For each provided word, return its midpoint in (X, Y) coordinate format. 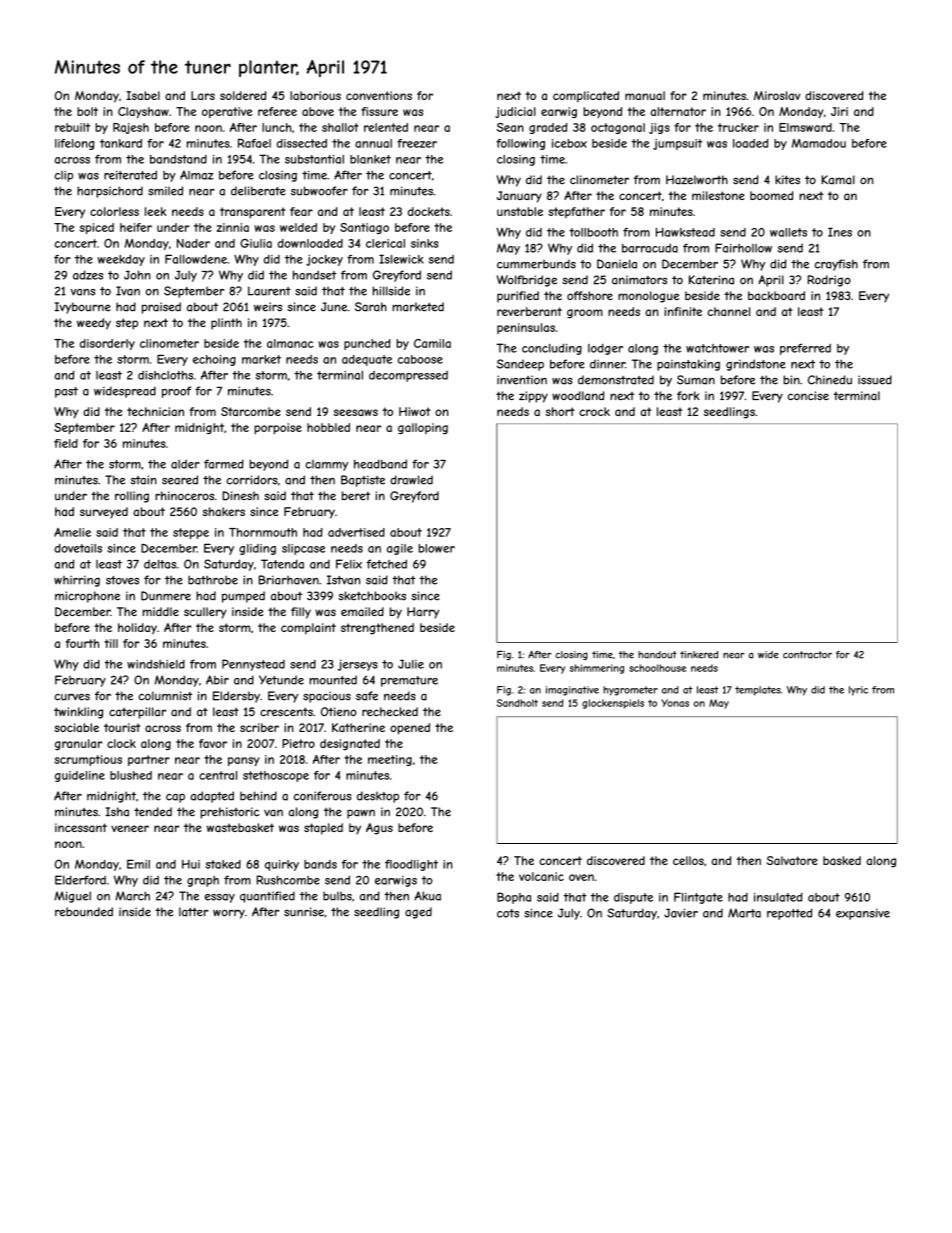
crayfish (836, 265)
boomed (771, 195)
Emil (138, 864)
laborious (315, 95)
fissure (379, 111)
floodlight (411, 865)
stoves (122, 580)
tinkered (699, 655)
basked (842, 860)
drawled (411, 480)
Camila (432, 343)
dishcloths (165, 375)
